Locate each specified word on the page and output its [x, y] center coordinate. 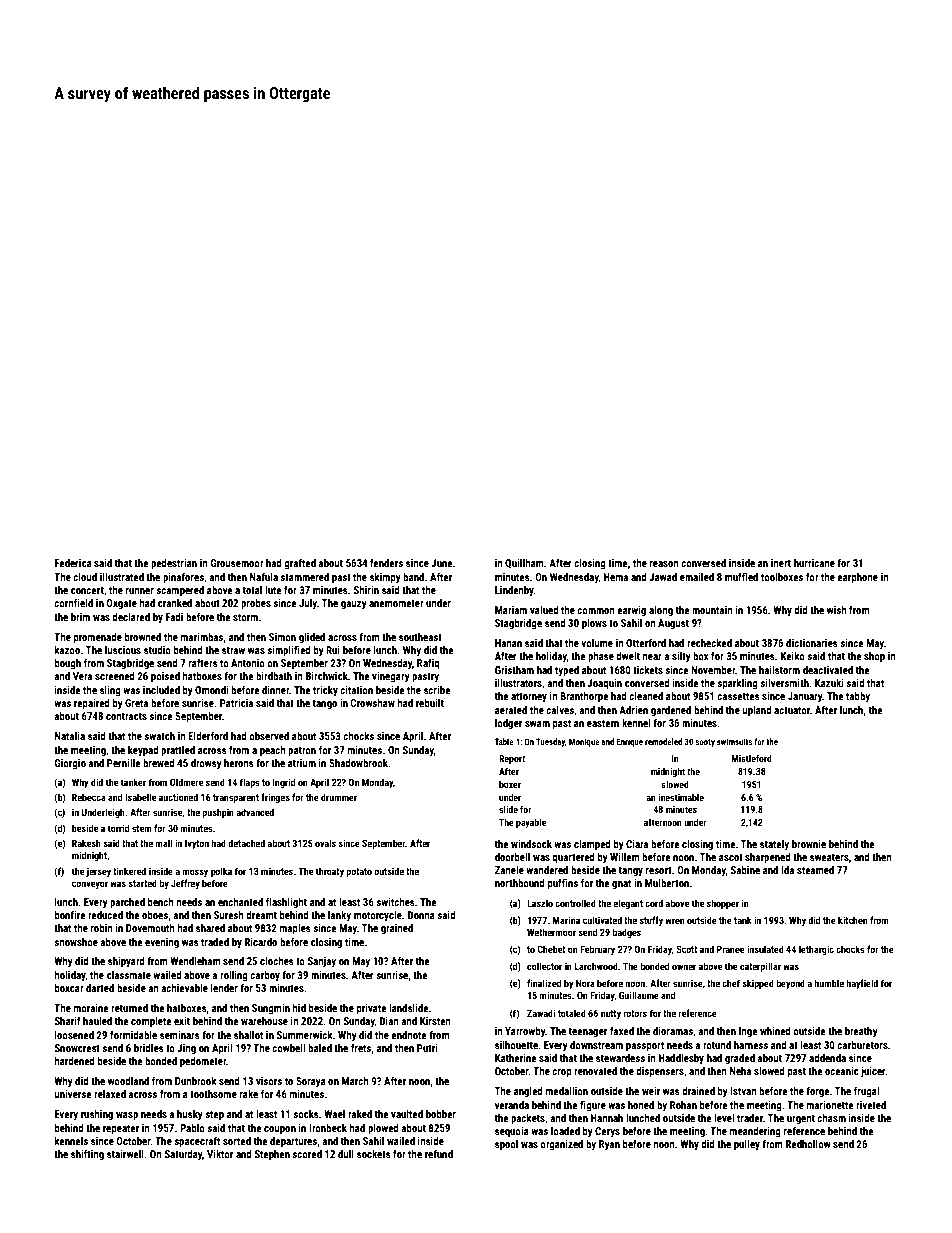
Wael [334, 1114]
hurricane [814, 563]
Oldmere [186, 782]
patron [302, 751]
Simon [282, 637]
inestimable [681, 797]
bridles [149, 1048]
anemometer [396, 603]
